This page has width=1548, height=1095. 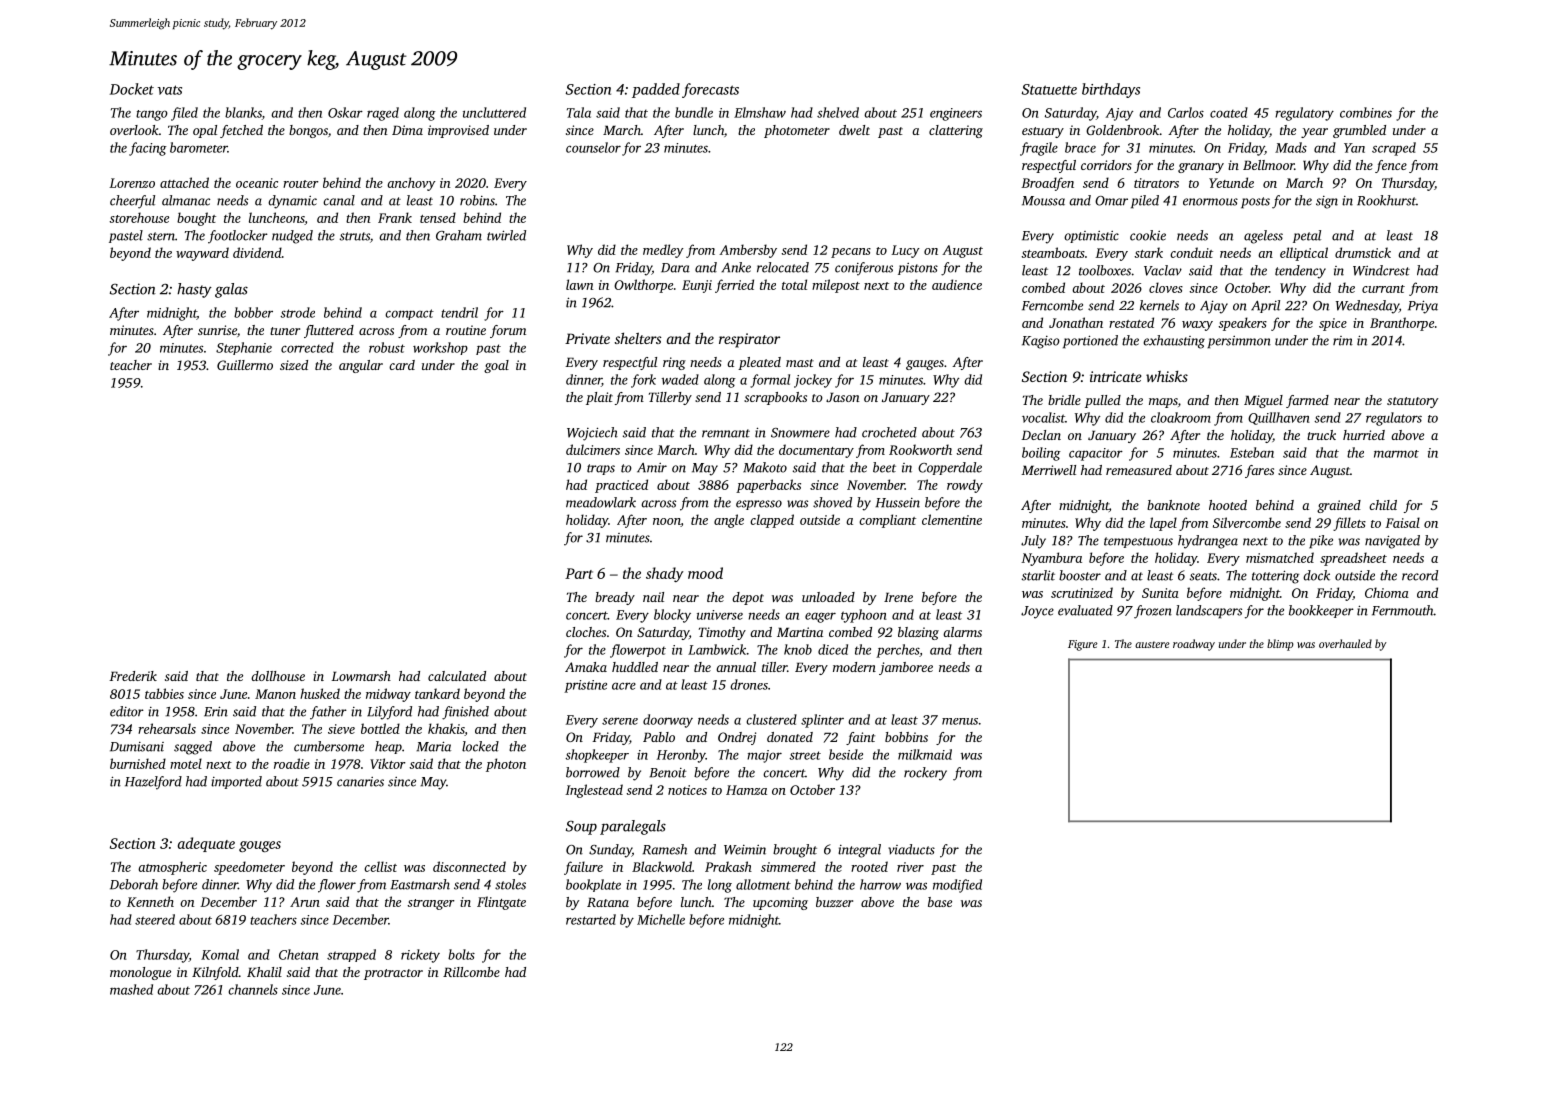 I want to click on birthdays, so click(x=1111, y=90).
